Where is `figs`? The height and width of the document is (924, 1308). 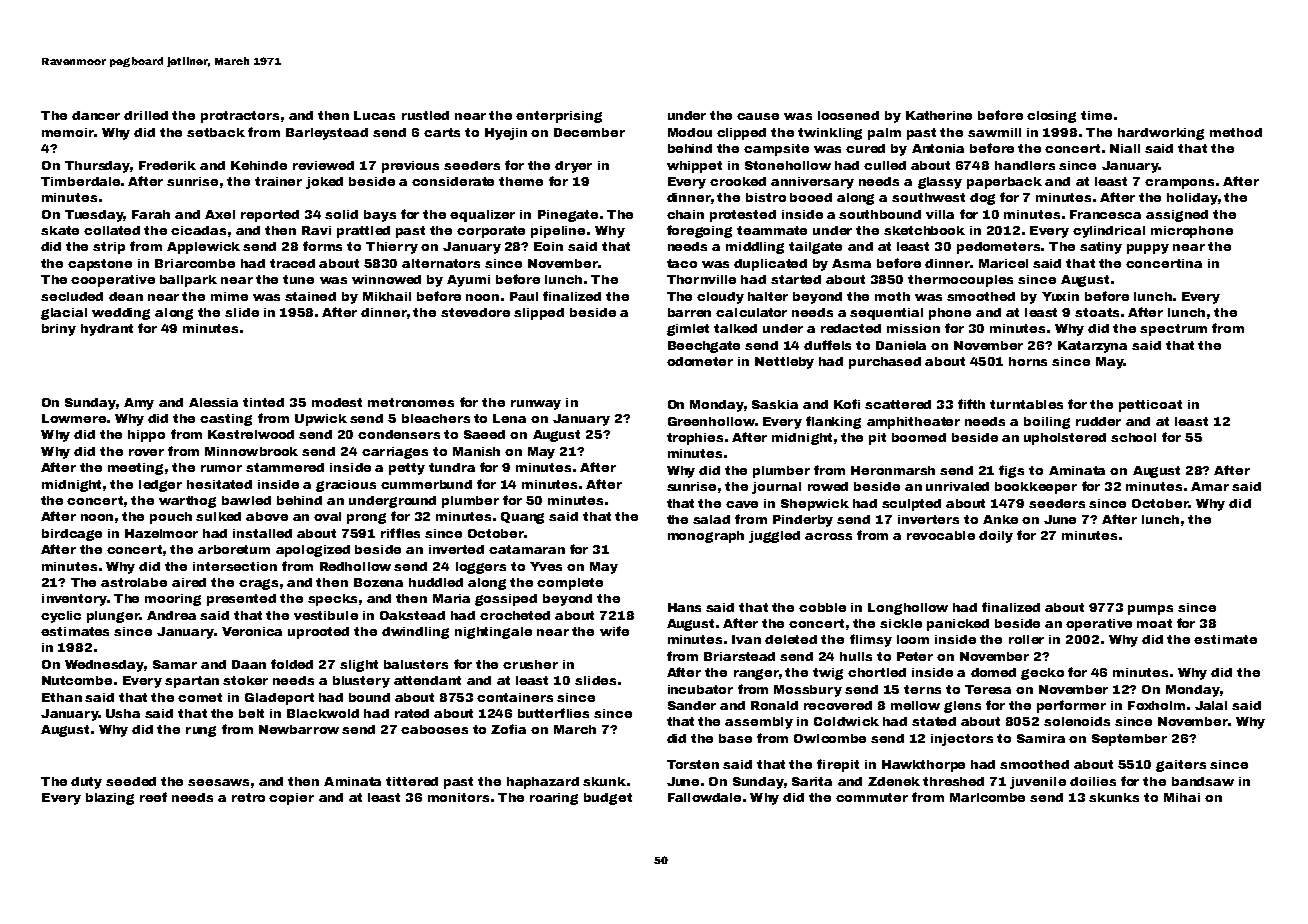
figs is located at coordinates (1011, 471).
